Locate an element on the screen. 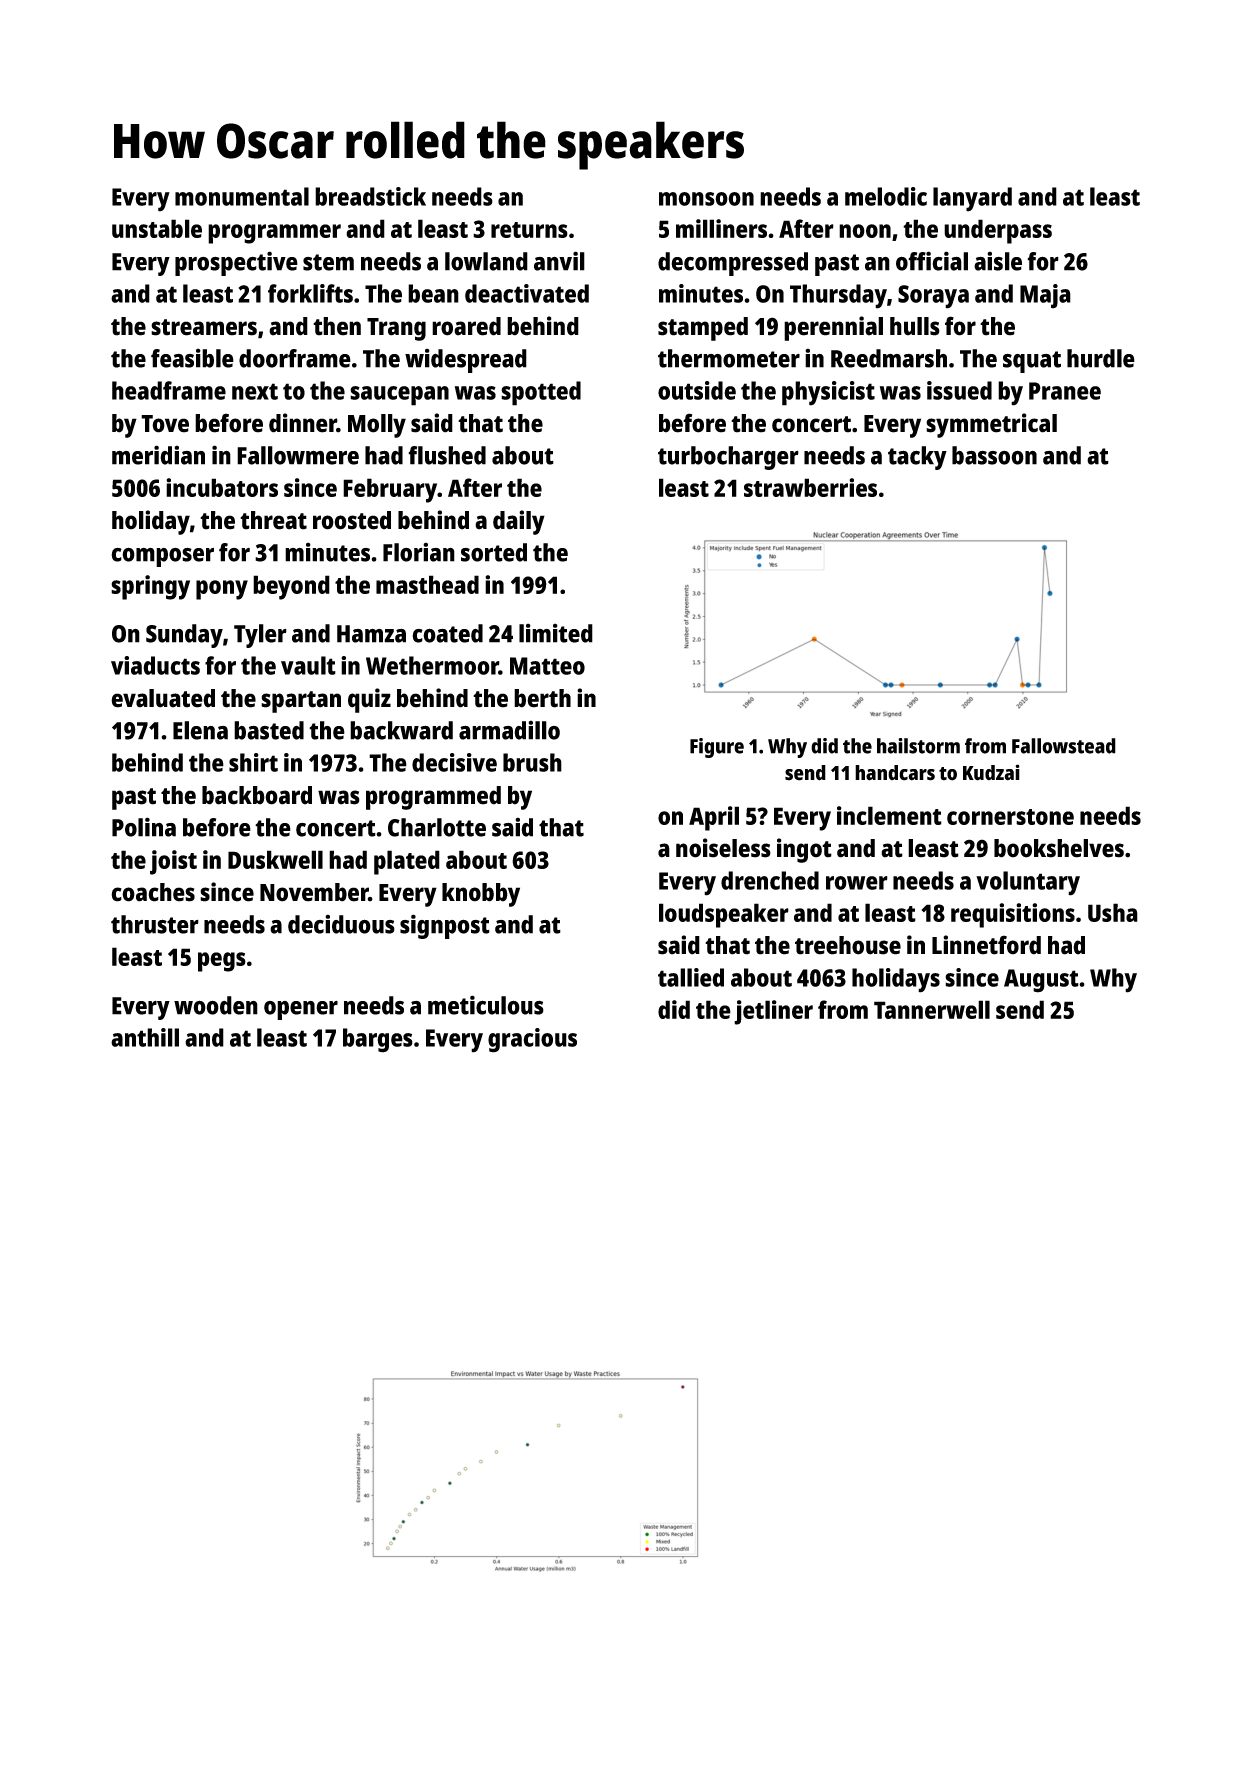 The height and width of the screenshot is (1780, 1259). opener is located at coordinates (301, 1010).
